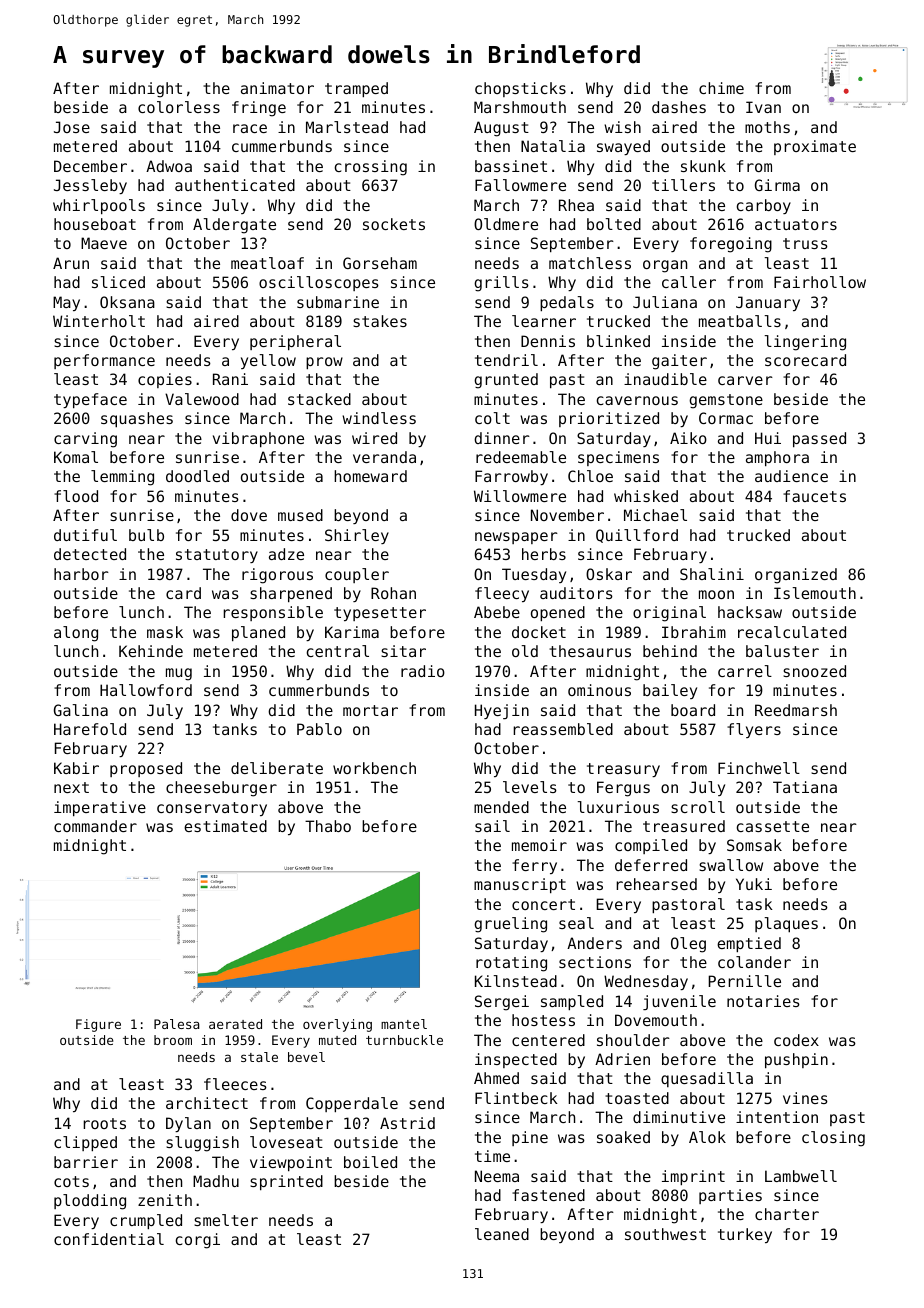 Image resolution: width=924 pixels, height=1308 pixels. Describe the element at coordinates (380, 263) in the page. I see `Gorseham` at that location.
